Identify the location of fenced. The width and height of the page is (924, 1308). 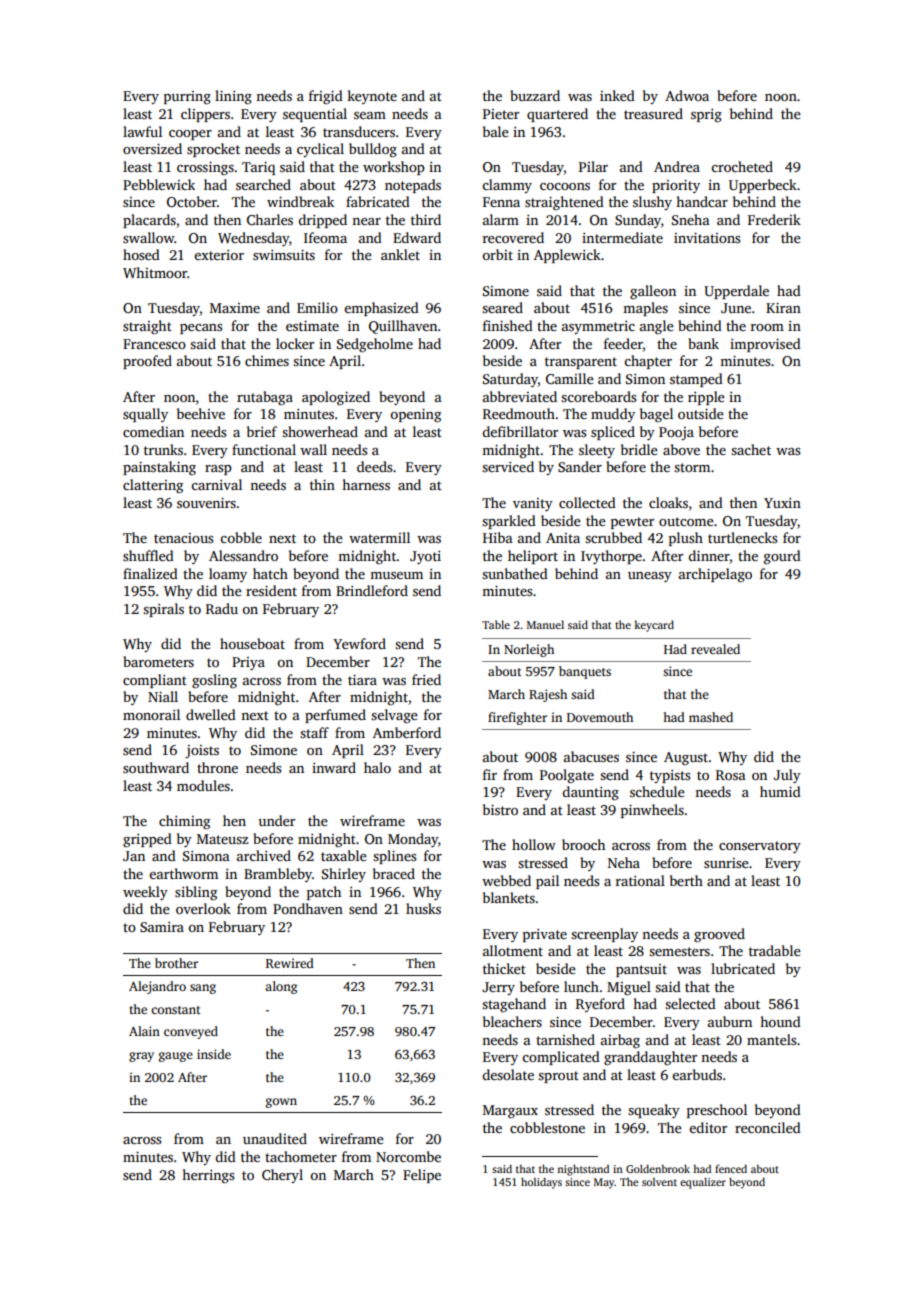
(731, 1168).
